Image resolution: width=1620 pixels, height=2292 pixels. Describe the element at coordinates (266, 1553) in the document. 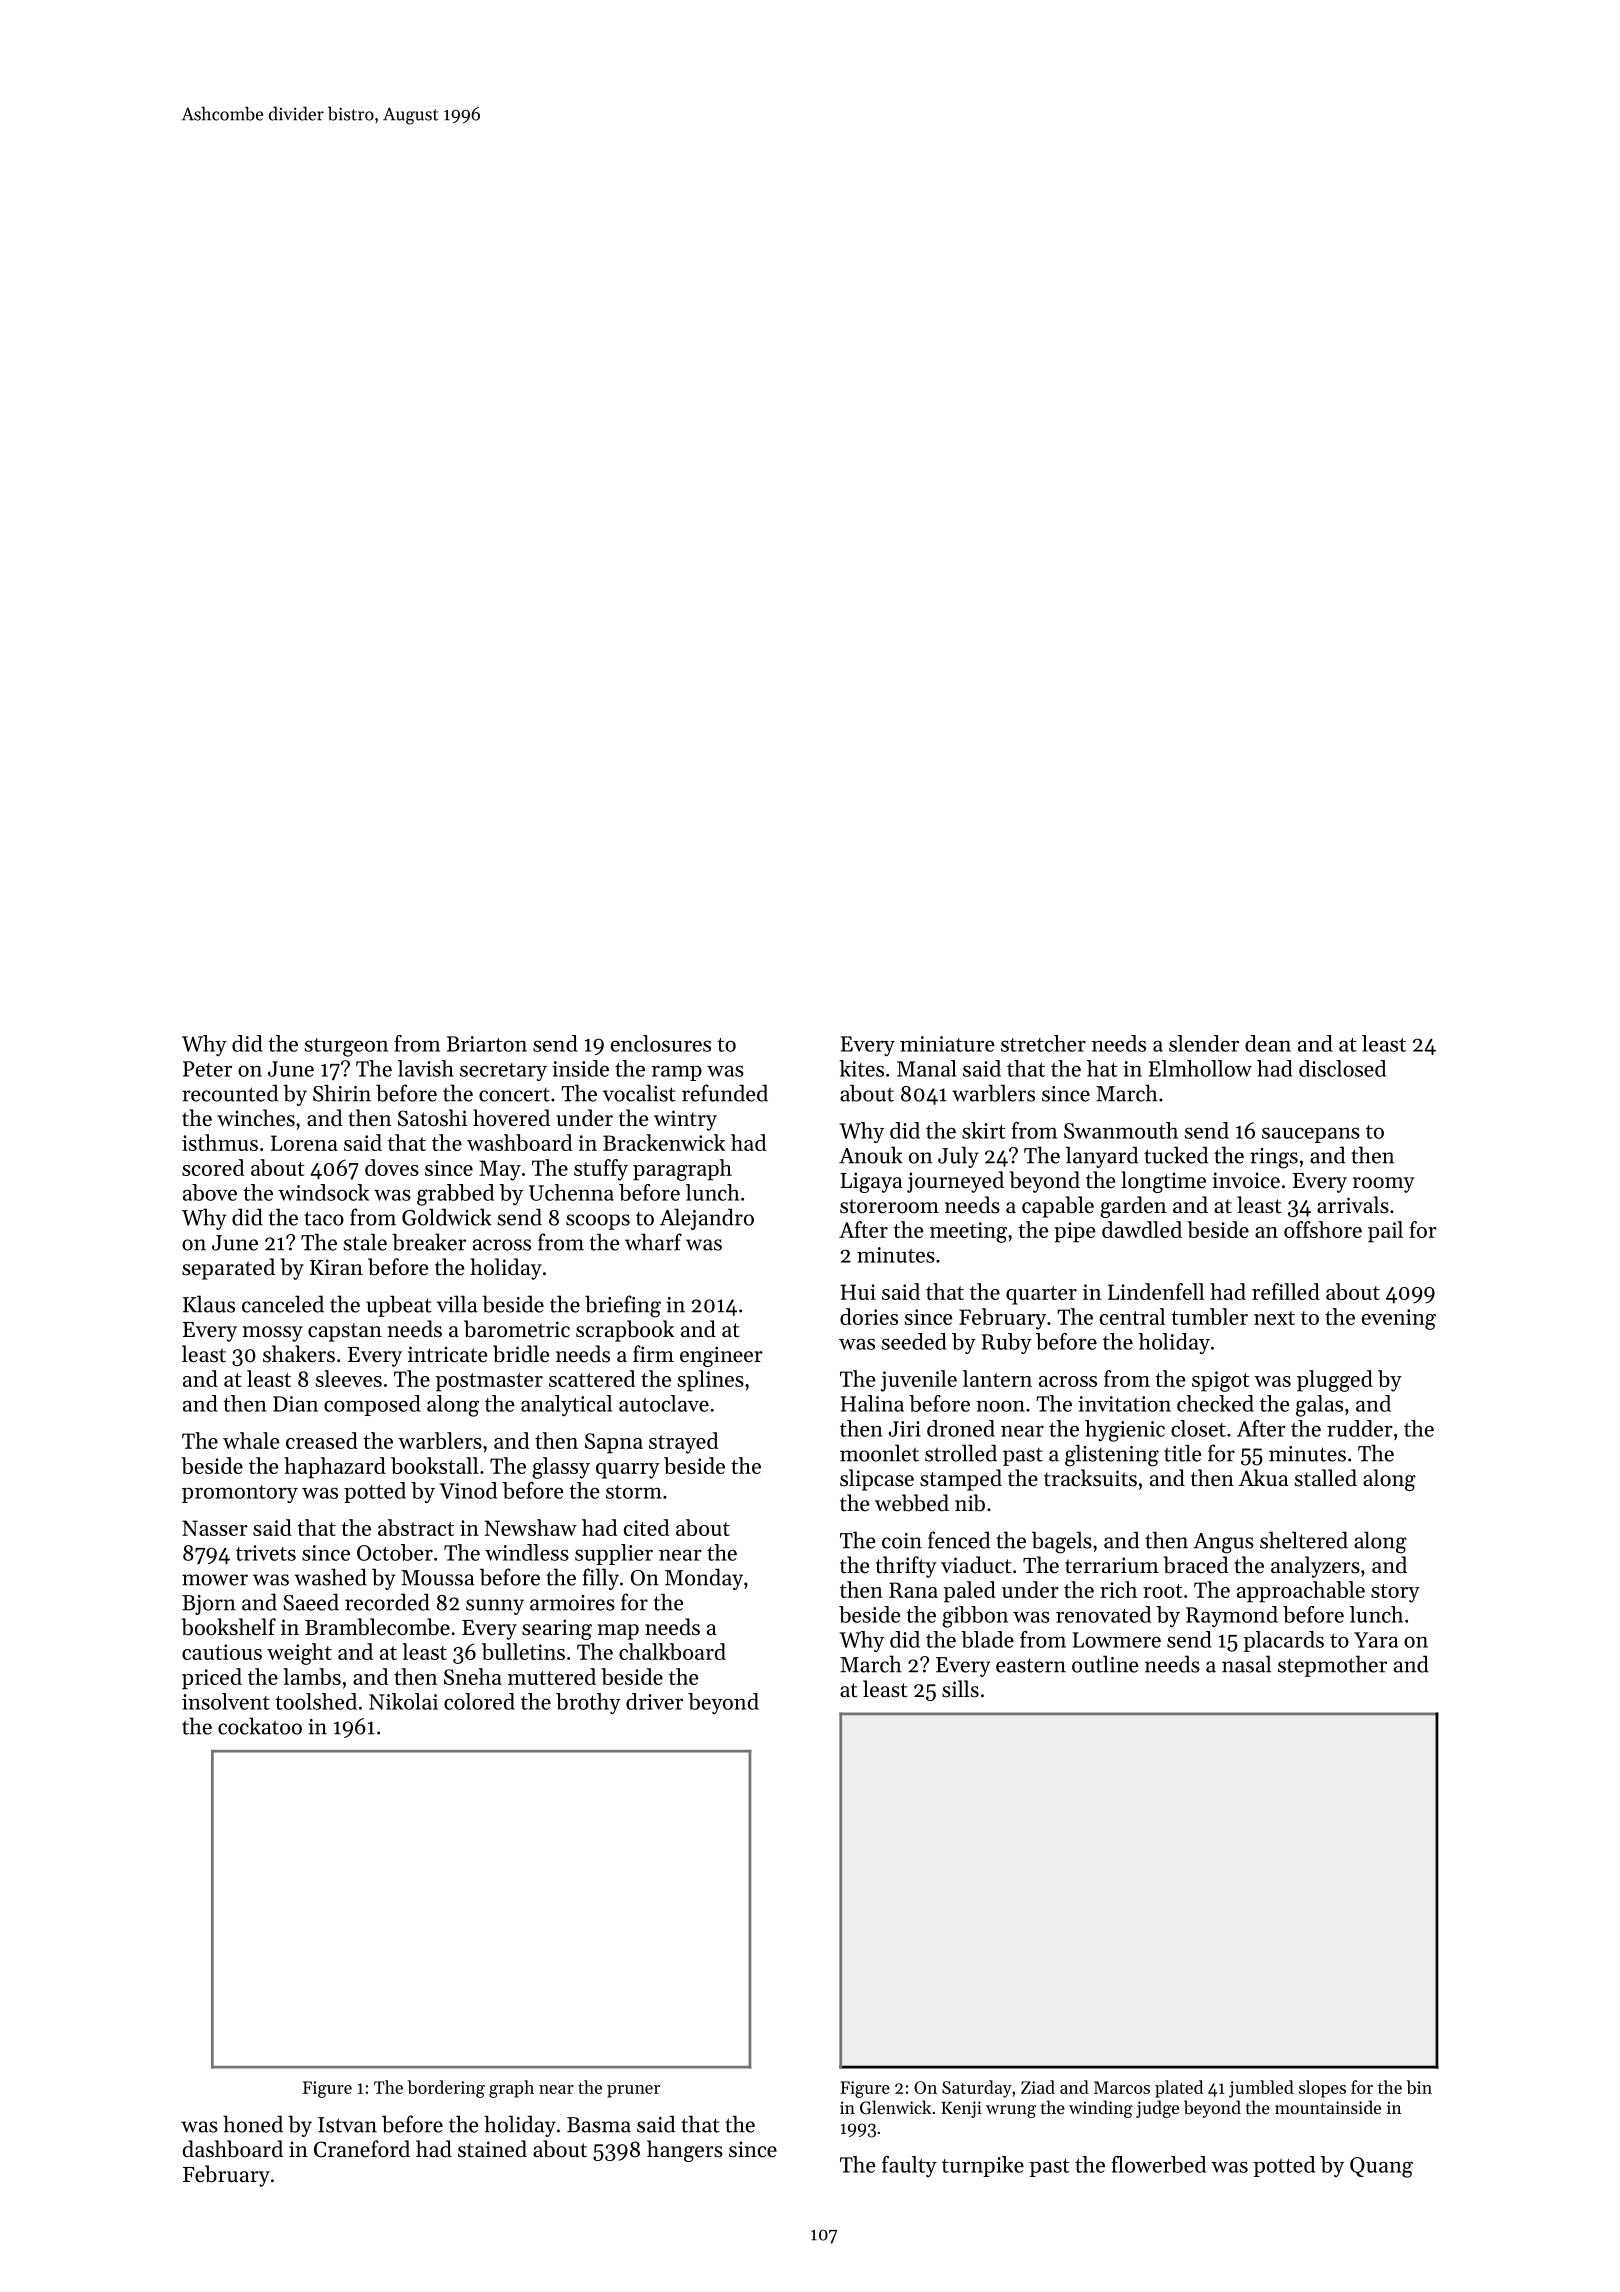

I see `trivets` at that location.
